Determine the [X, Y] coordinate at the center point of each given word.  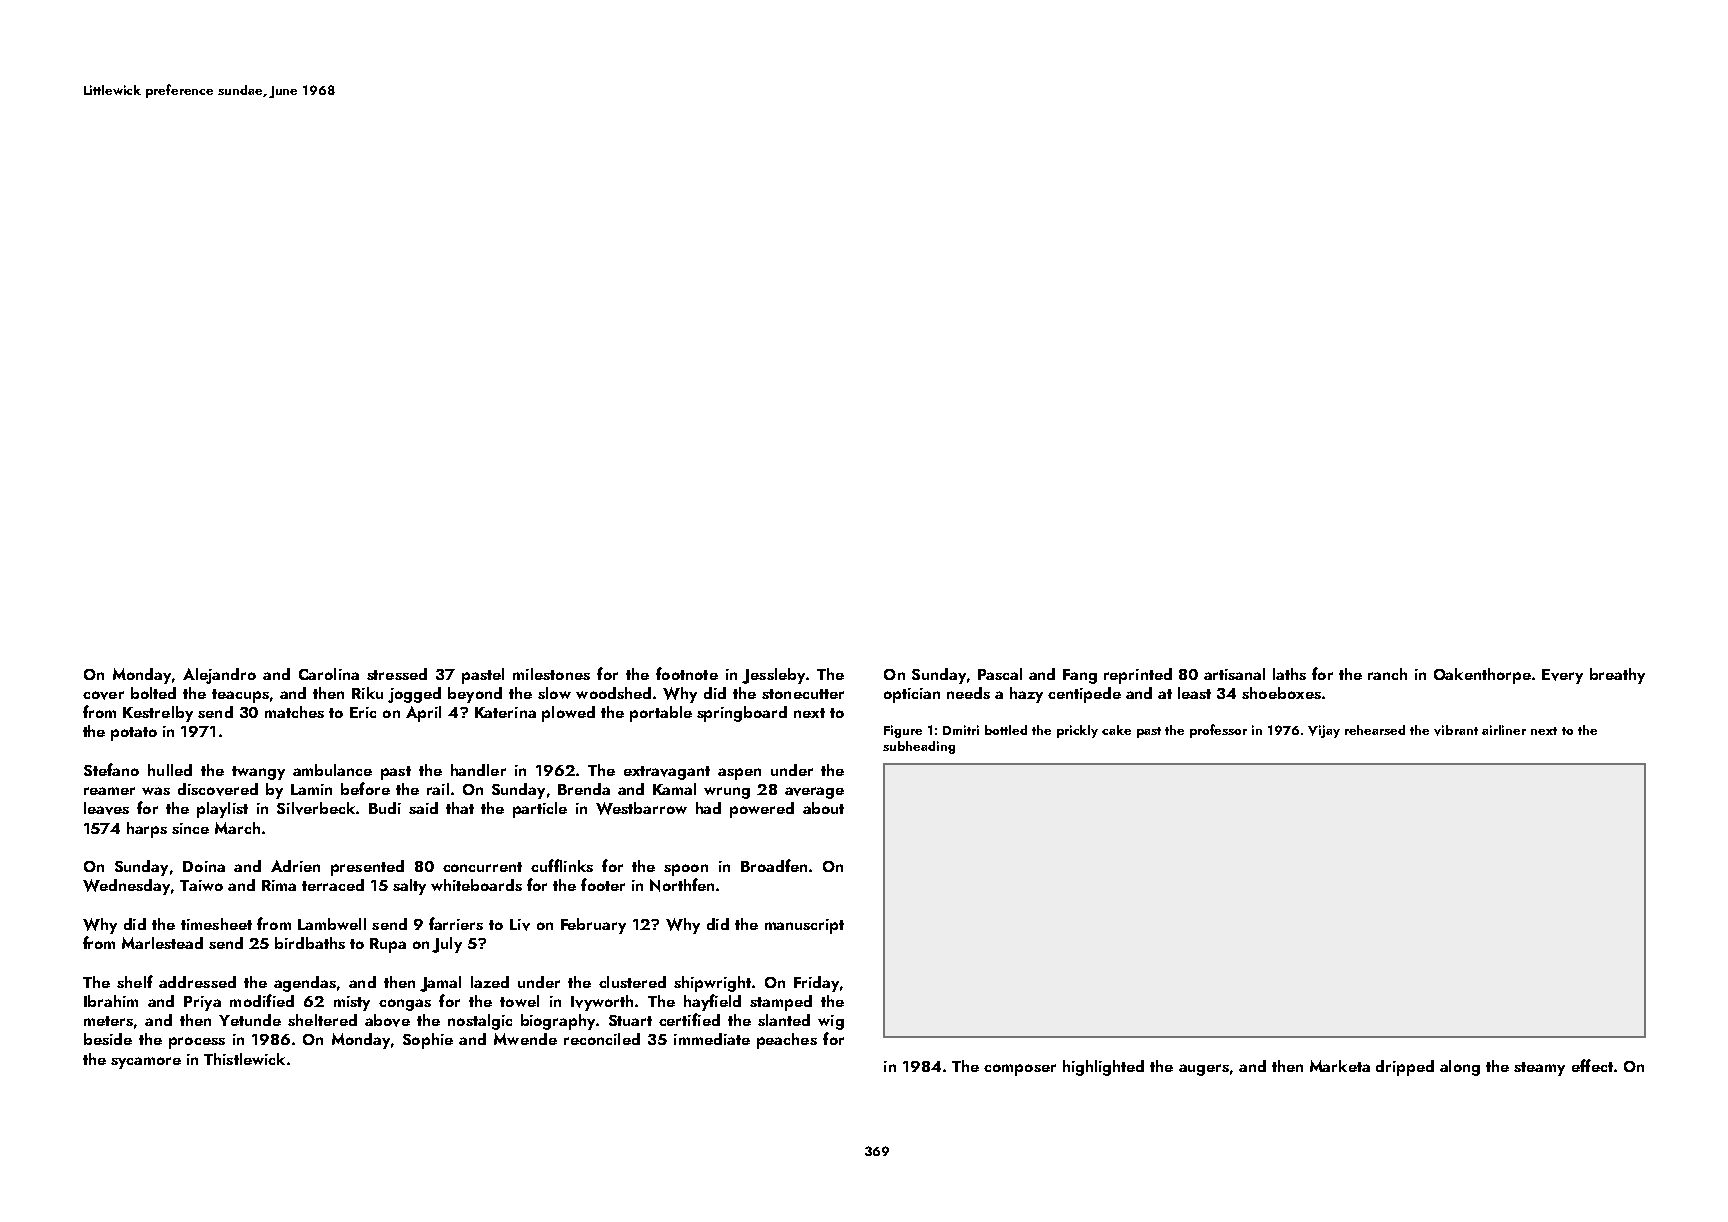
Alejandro [219, 676]
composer [1020, 1070]
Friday [816, 984]
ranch [1387, 674]
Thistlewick [244, 1059]
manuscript [804, 926]
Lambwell [332, 924]
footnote [687, 673]
